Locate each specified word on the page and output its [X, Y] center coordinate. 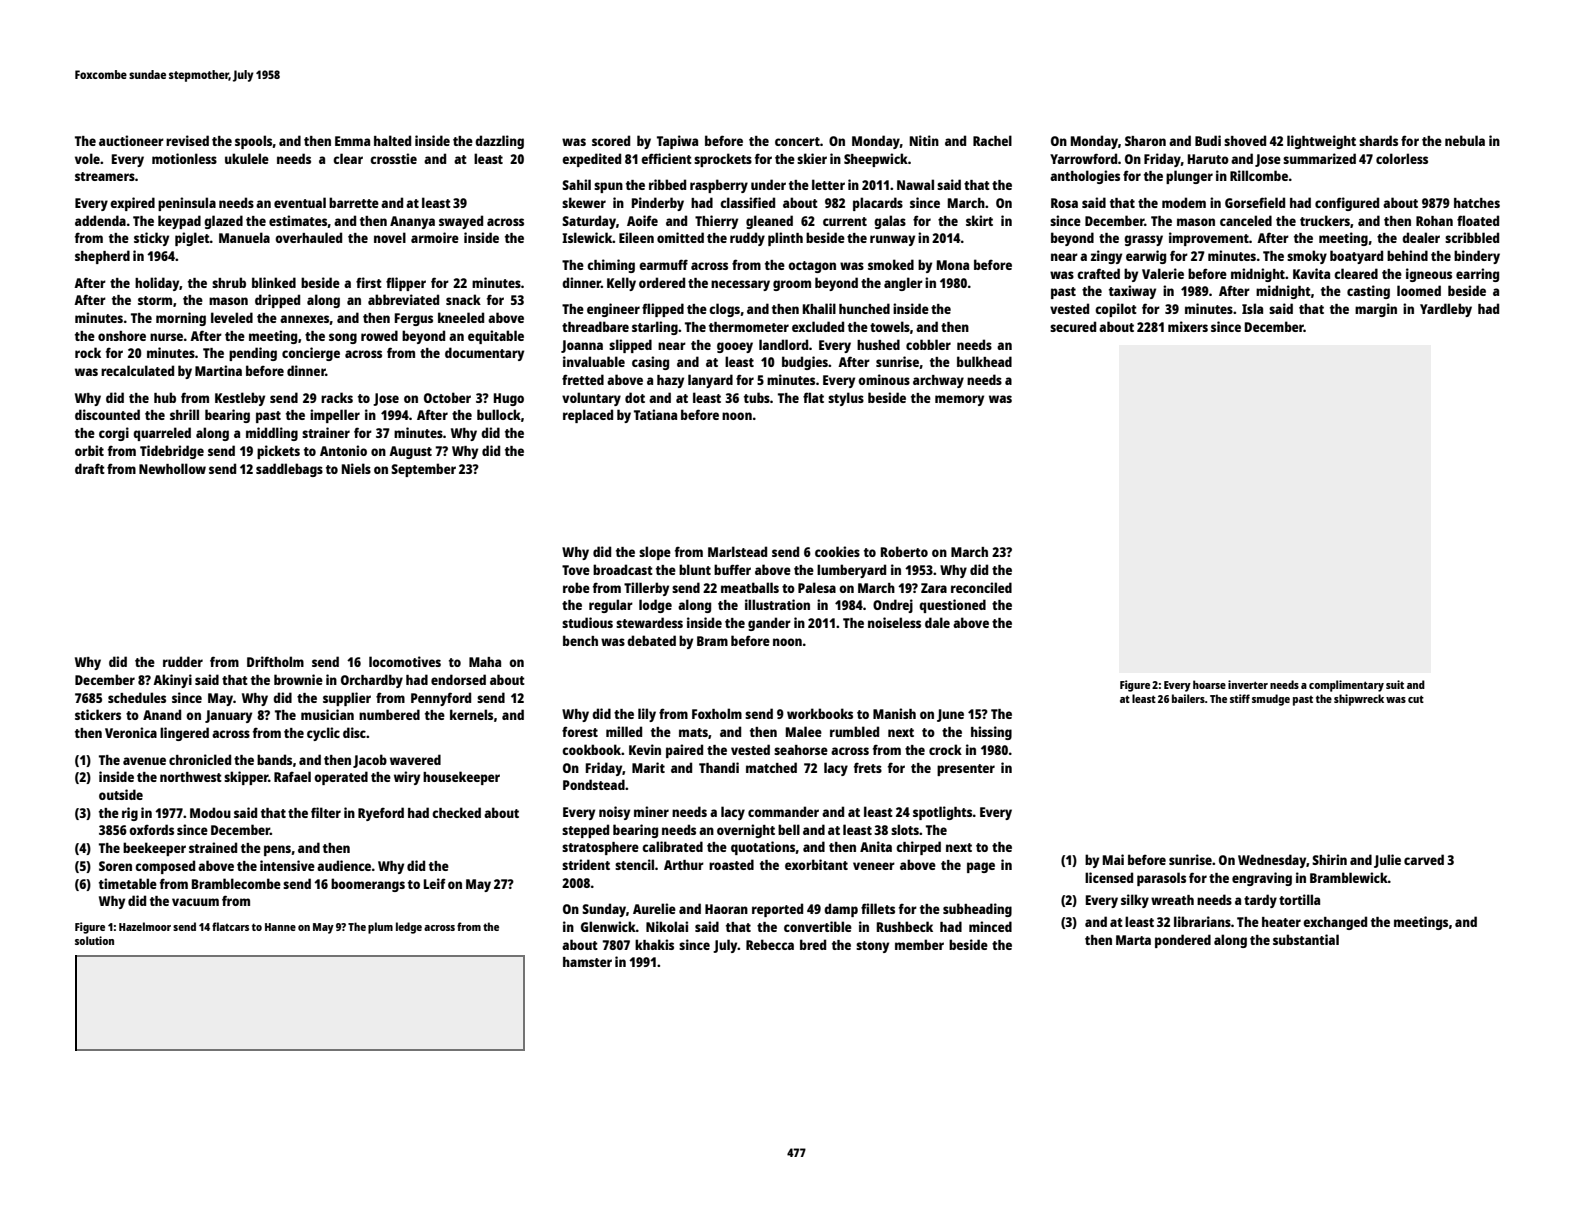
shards [1378, 140]
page [981, 867]
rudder [183, 661]
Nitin [924, 140]
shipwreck [1359, 700]
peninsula [187, 204]
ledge [409, 928]
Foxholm [717, 713]
